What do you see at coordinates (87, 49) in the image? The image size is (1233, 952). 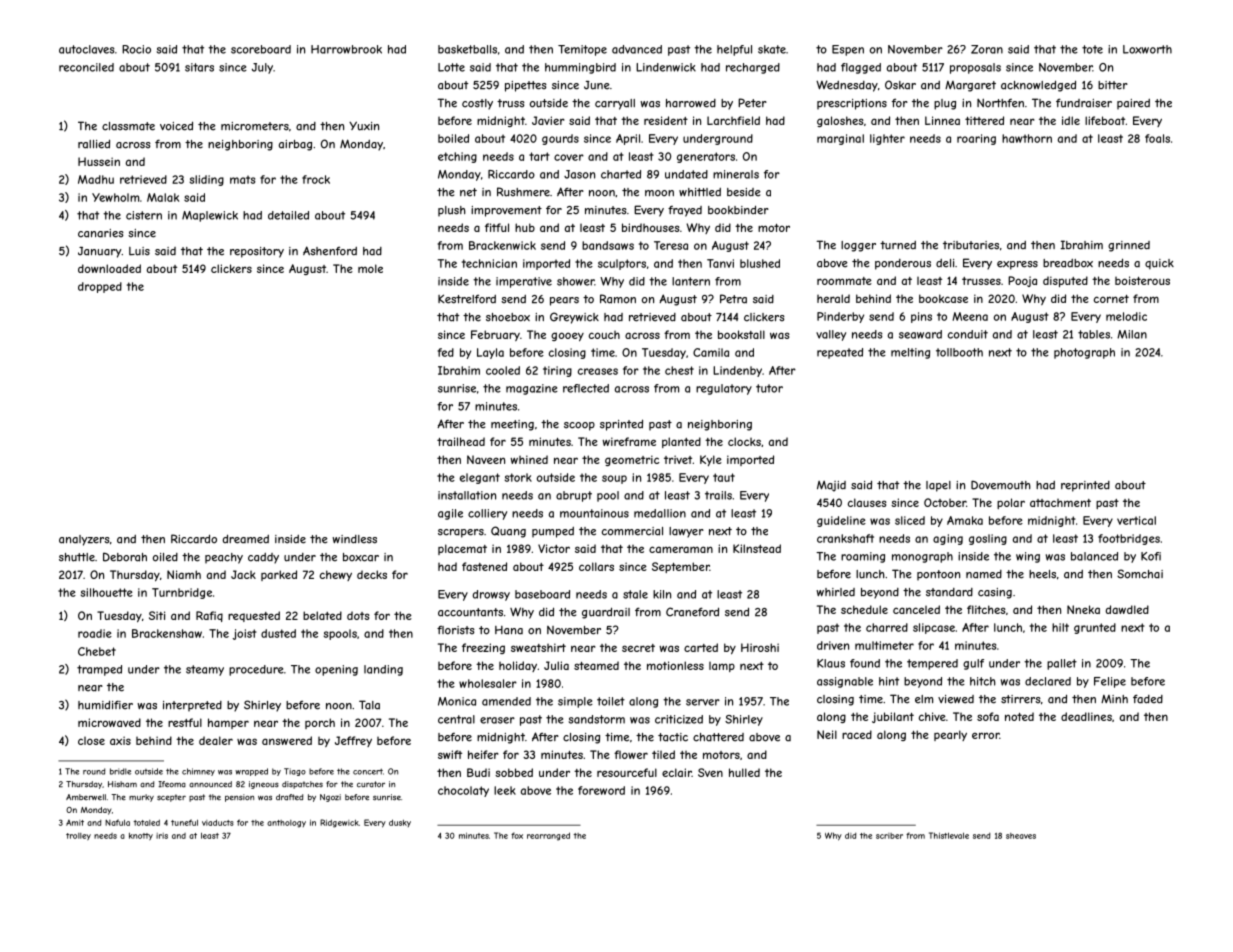 I see `autoclaves` at bounding box center [87, 49].
